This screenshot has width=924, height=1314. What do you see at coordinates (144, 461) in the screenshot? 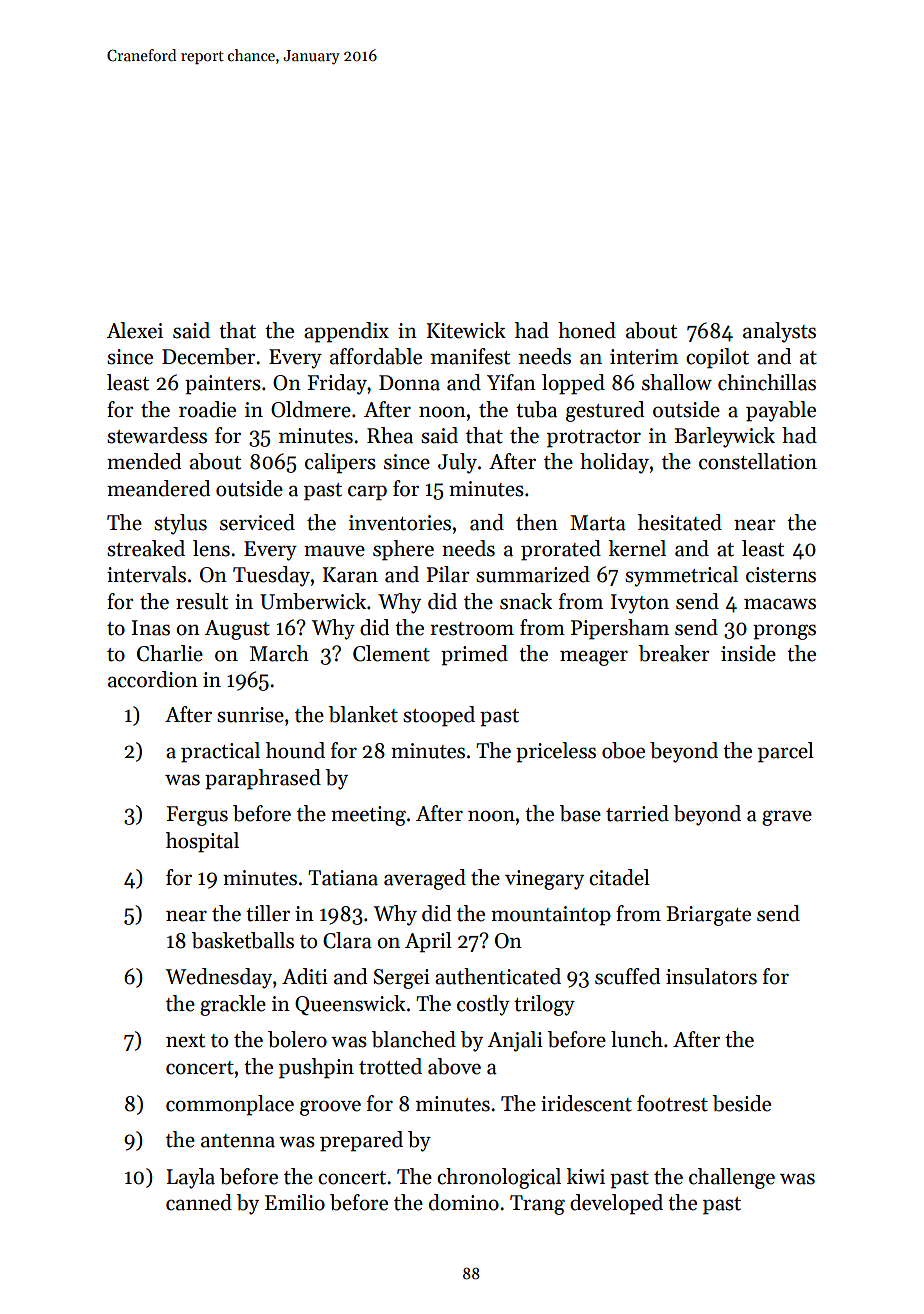
I see `mended` at bounding box center [144, 461].
